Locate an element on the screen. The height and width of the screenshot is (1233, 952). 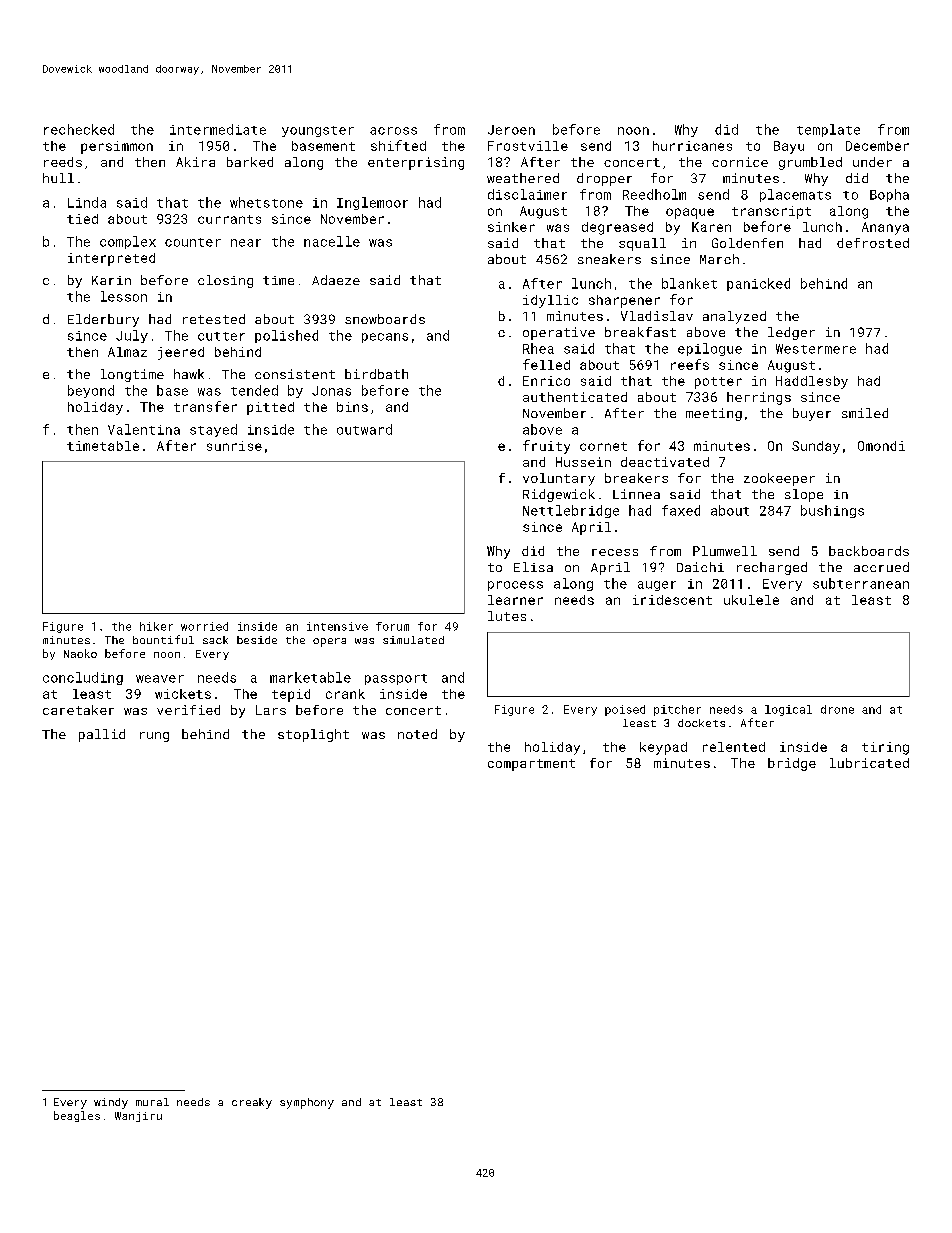
sunrise is located at coordinates (234, 446).
